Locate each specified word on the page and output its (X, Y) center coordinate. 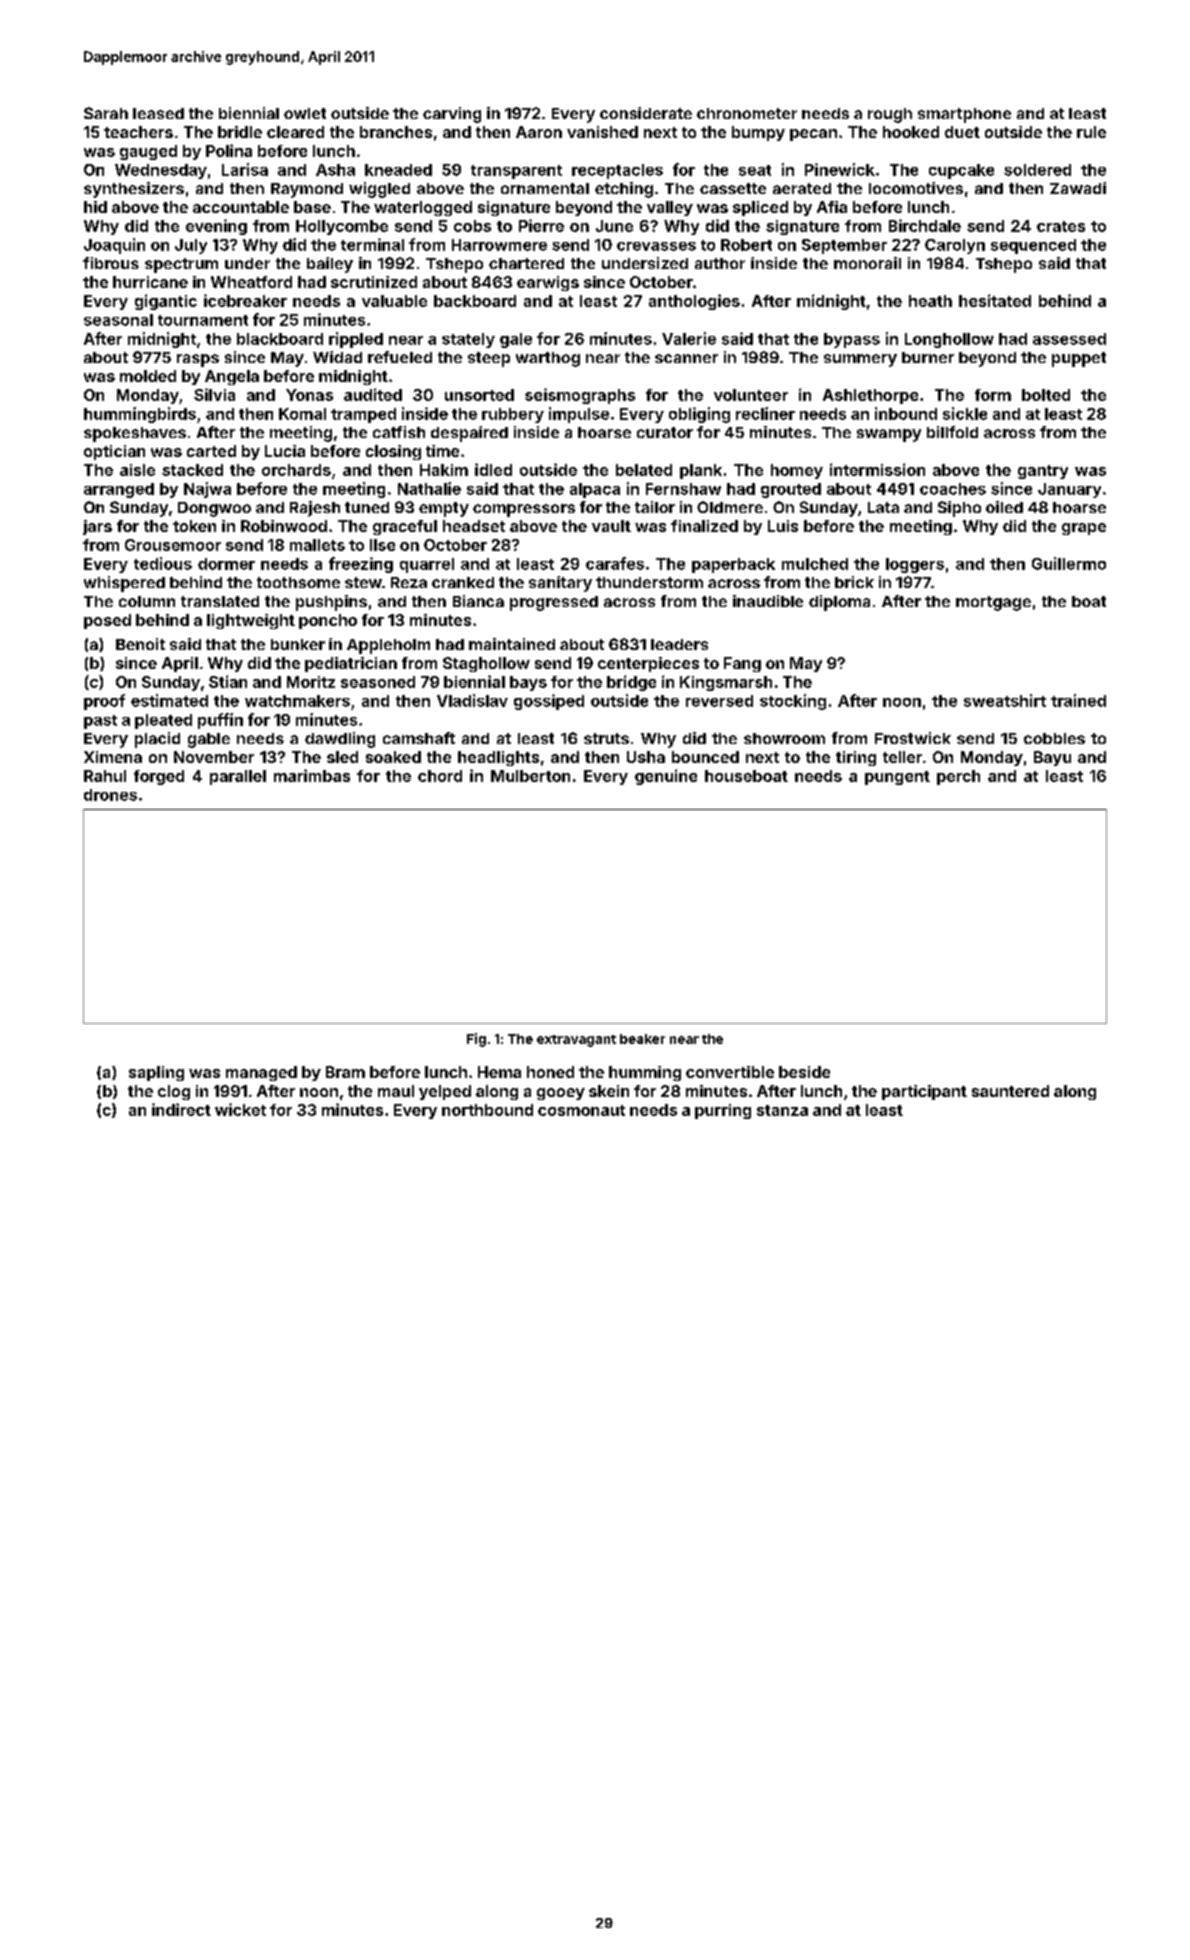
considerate (646, 113)
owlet (305, 113)
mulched (815, 564)
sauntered (1010, 1091)
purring (723, 1111)
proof (104, 702)
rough (890, 115)
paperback (733, 565)
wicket (240, 1109)
